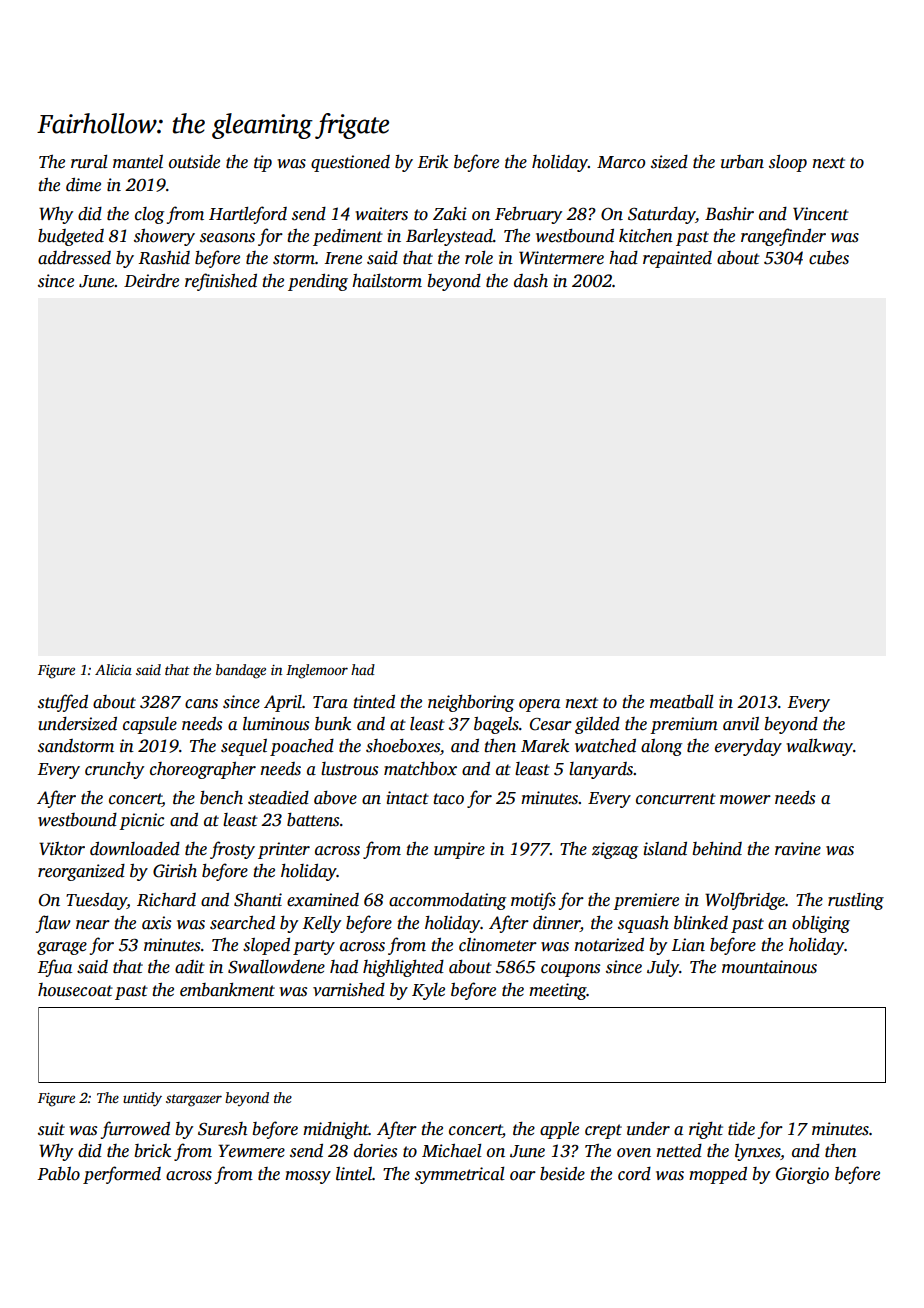 This image has height=1308, width=924. Describe the element at coordinates (122, 1175) in the image. I see `performed` at that location.
